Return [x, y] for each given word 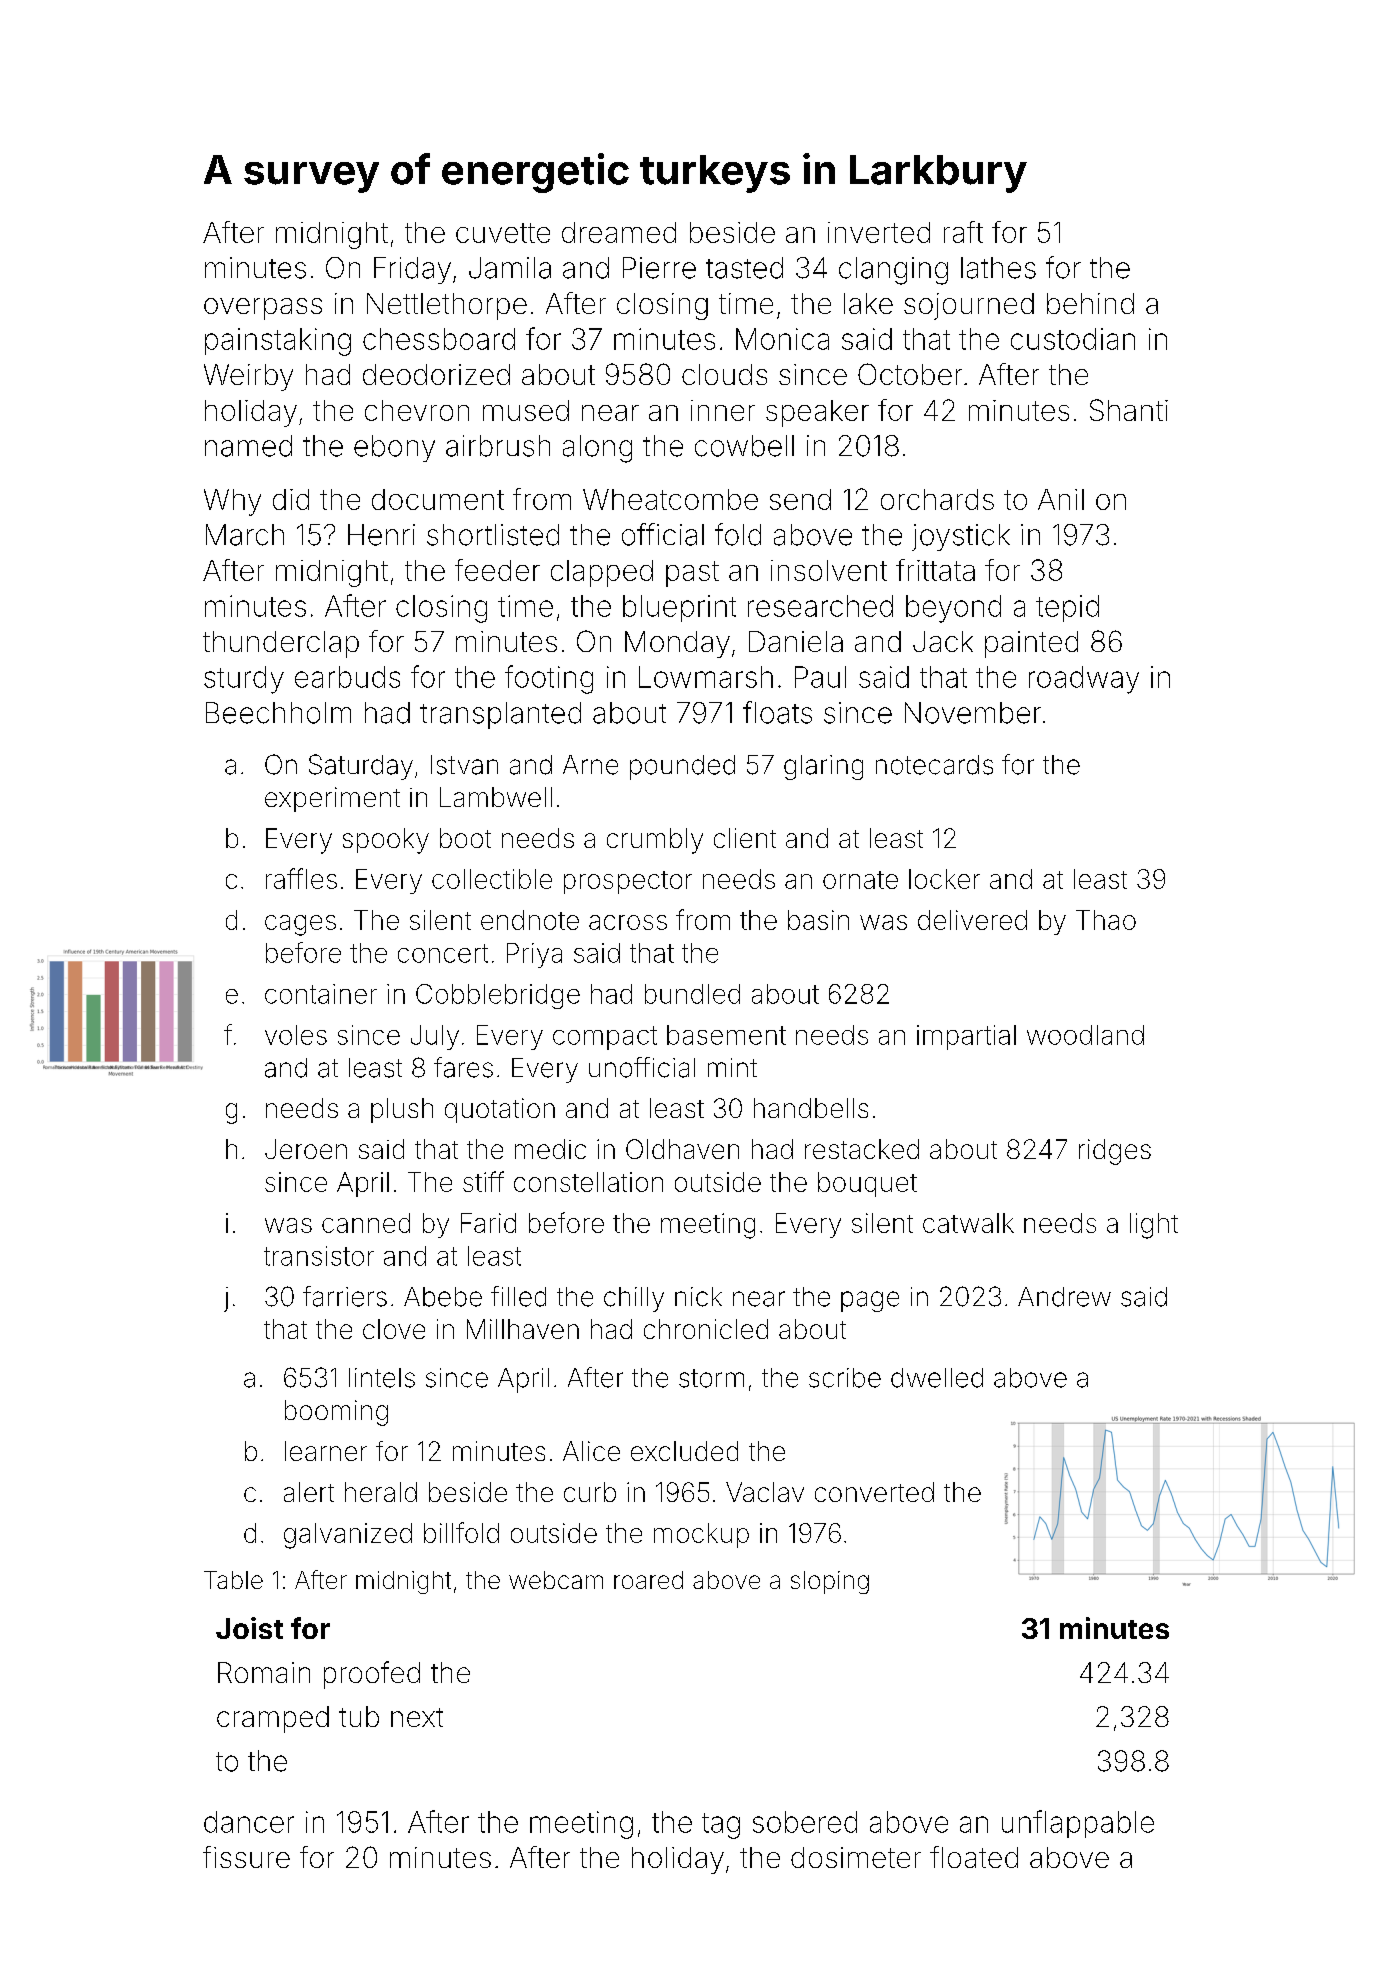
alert [309, 1492]
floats [777, 712]
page [870, 1301]
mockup [701, 1535]
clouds [724, 374]
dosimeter [856, 1857]
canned [366, 1223]
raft [963, 232]
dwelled [937, 1378]
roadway [1084, 680]
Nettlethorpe [447, 306]
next [417, 1717]
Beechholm [278, 713]
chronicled [706, 1329]
